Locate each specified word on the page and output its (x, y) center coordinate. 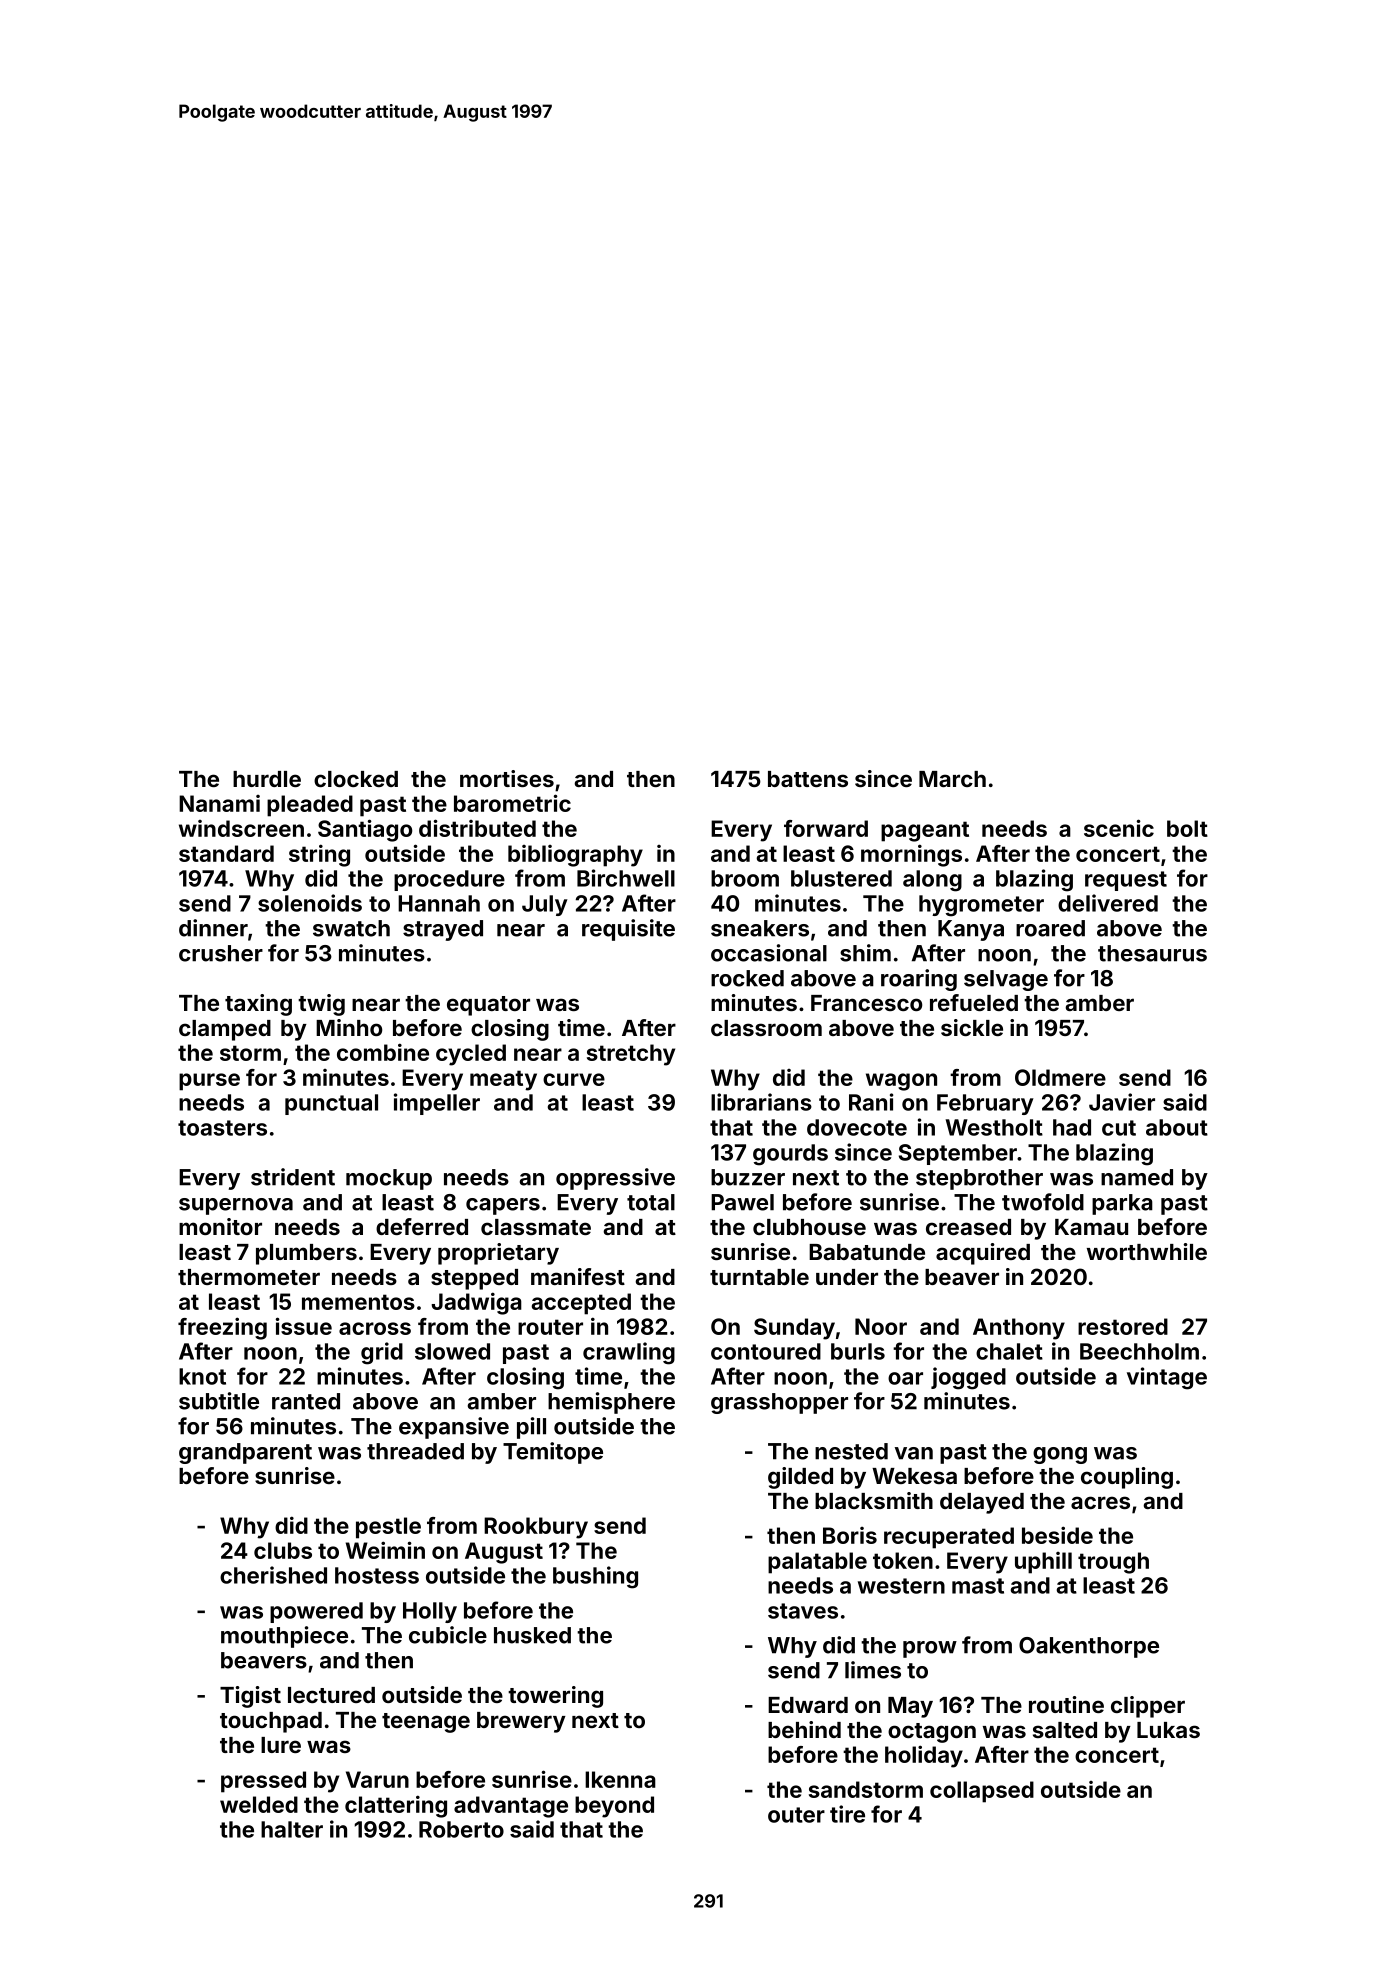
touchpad (271, 1722)
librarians (761, 1102)
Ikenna (620, 1779)
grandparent (245, 1453)
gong (1060, 1455)
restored (1123, 1326)
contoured (766, 1351)
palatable (817, 1563)
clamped (225, 1030)
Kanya (971, 930)
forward (826, 828)
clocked (356, 779)
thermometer (249, 1277)
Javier (1122, 1102)
